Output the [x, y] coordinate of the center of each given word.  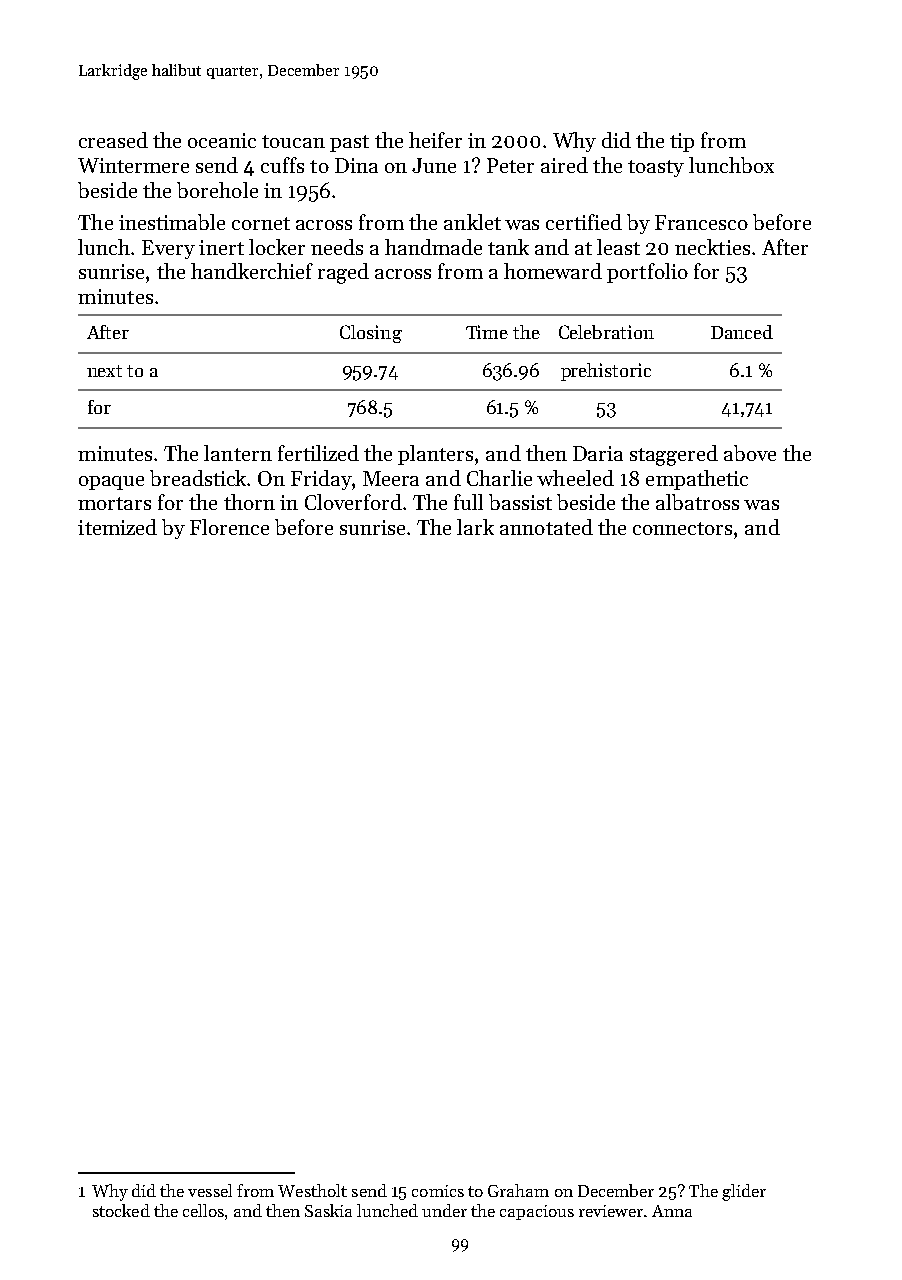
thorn [249, 502]
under [444, 1210]
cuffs [282, 165]
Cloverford [353, 502]
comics [438, 1191]
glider [744, 1192]
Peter [510, 165]
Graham [518, 1190]
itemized [117, 527]
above [750, 453]
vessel [210, 1190]
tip [682, 142]
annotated [546, 527]
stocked [121, 1210]
